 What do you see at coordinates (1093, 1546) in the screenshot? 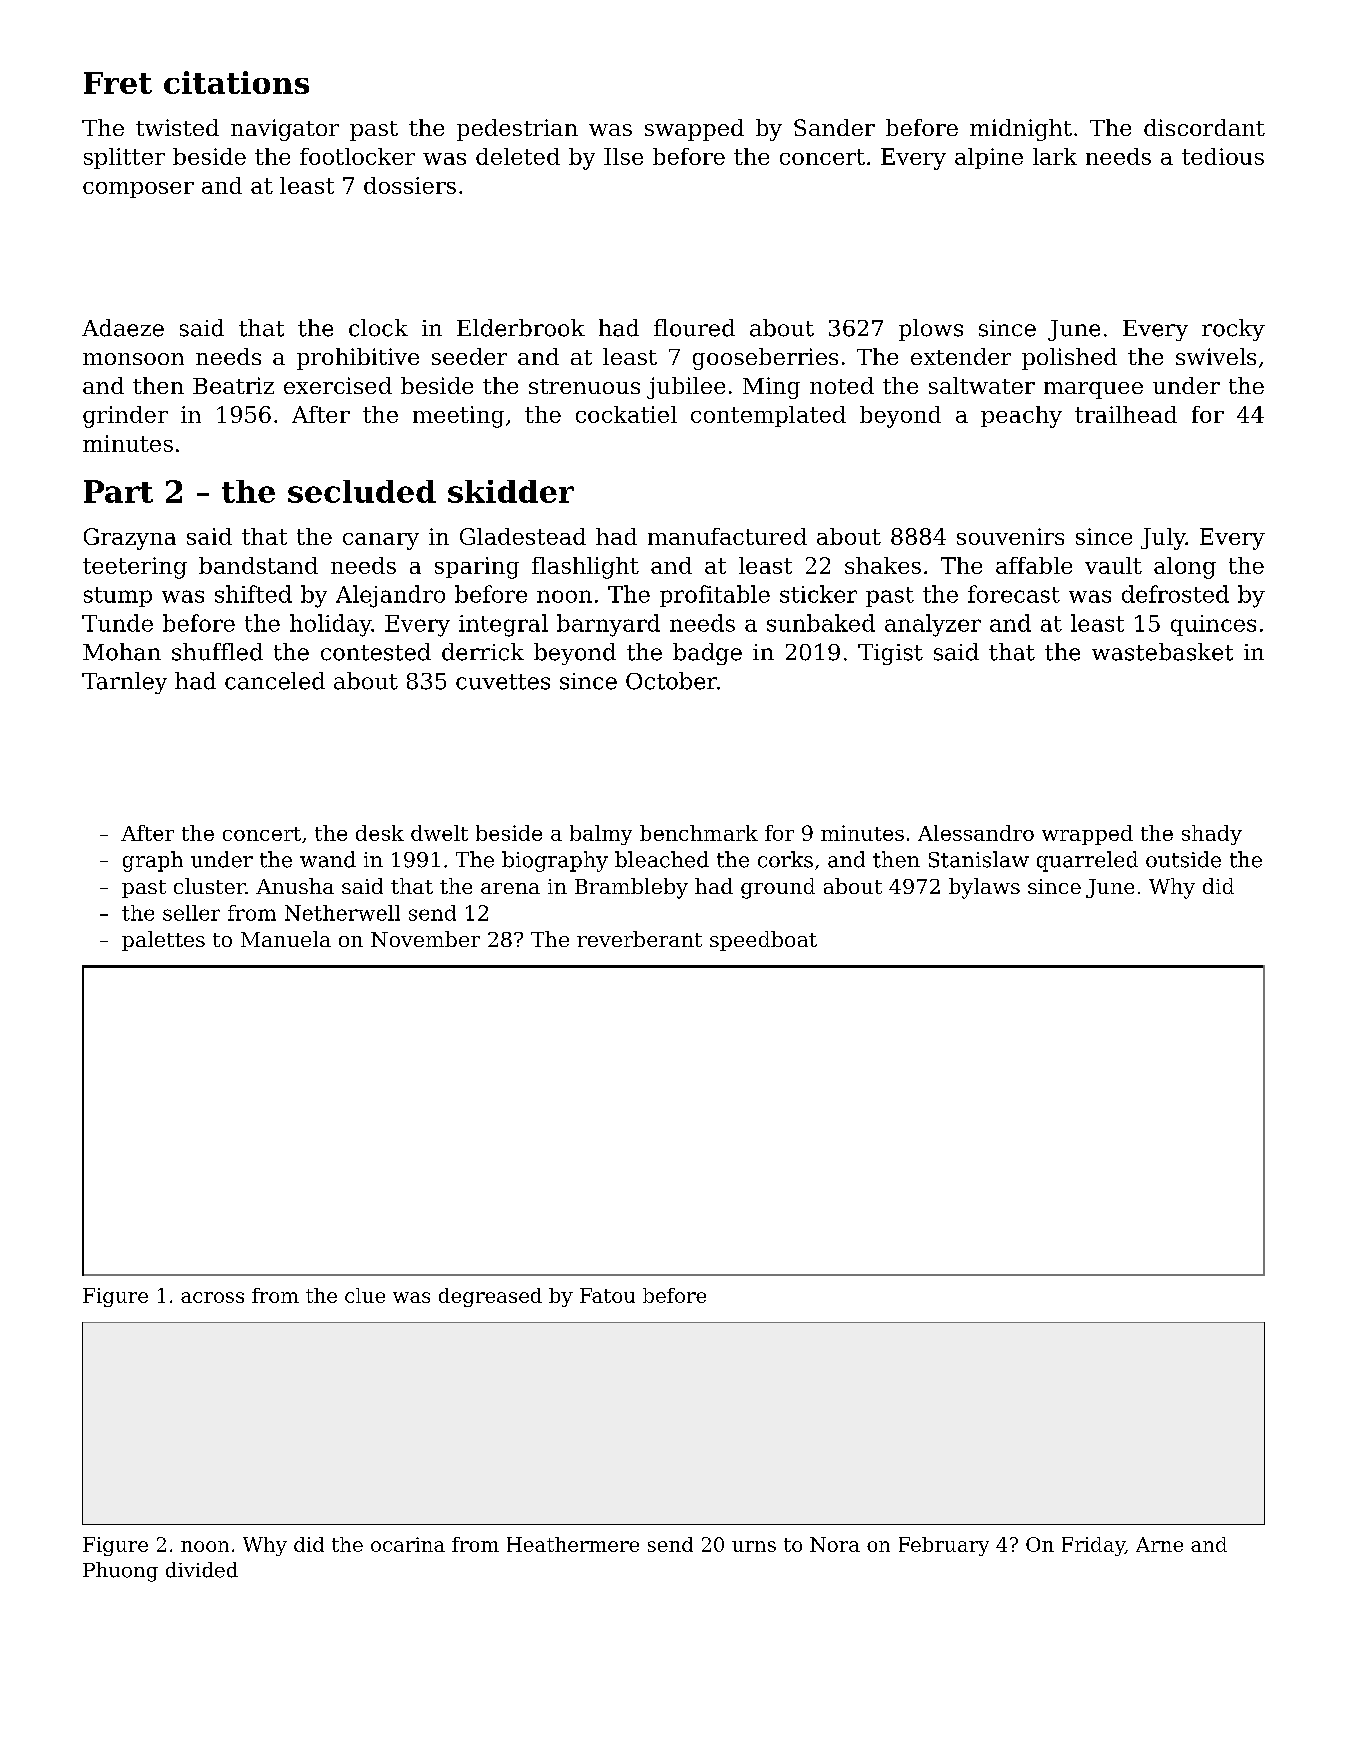
I see `Friday` at bounding box center [1093, 1546].
